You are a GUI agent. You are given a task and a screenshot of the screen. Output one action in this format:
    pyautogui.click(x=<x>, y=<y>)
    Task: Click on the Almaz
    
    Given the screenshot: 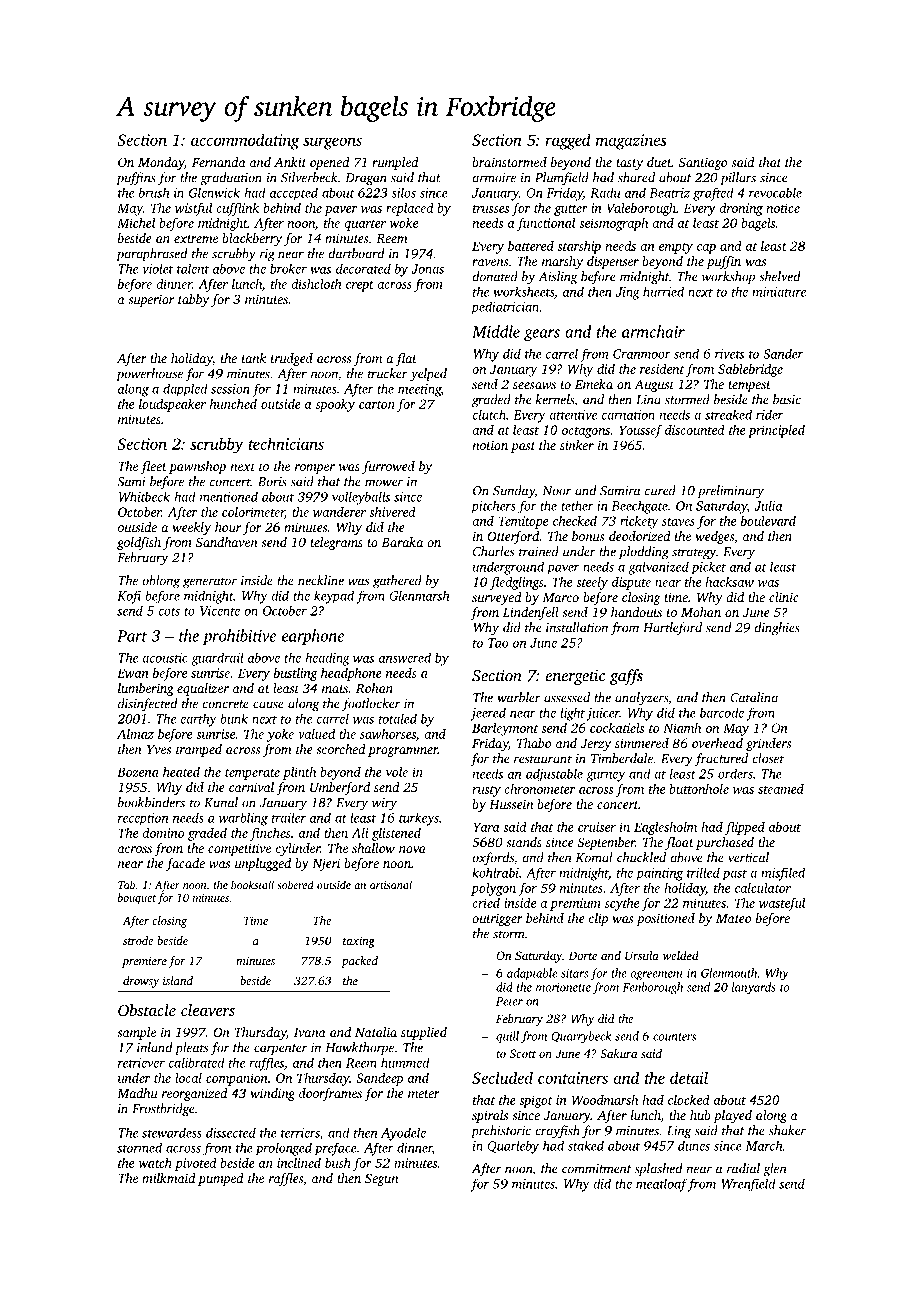 What is the action you would take?
    pyautogui.click(x=135, y=734)
